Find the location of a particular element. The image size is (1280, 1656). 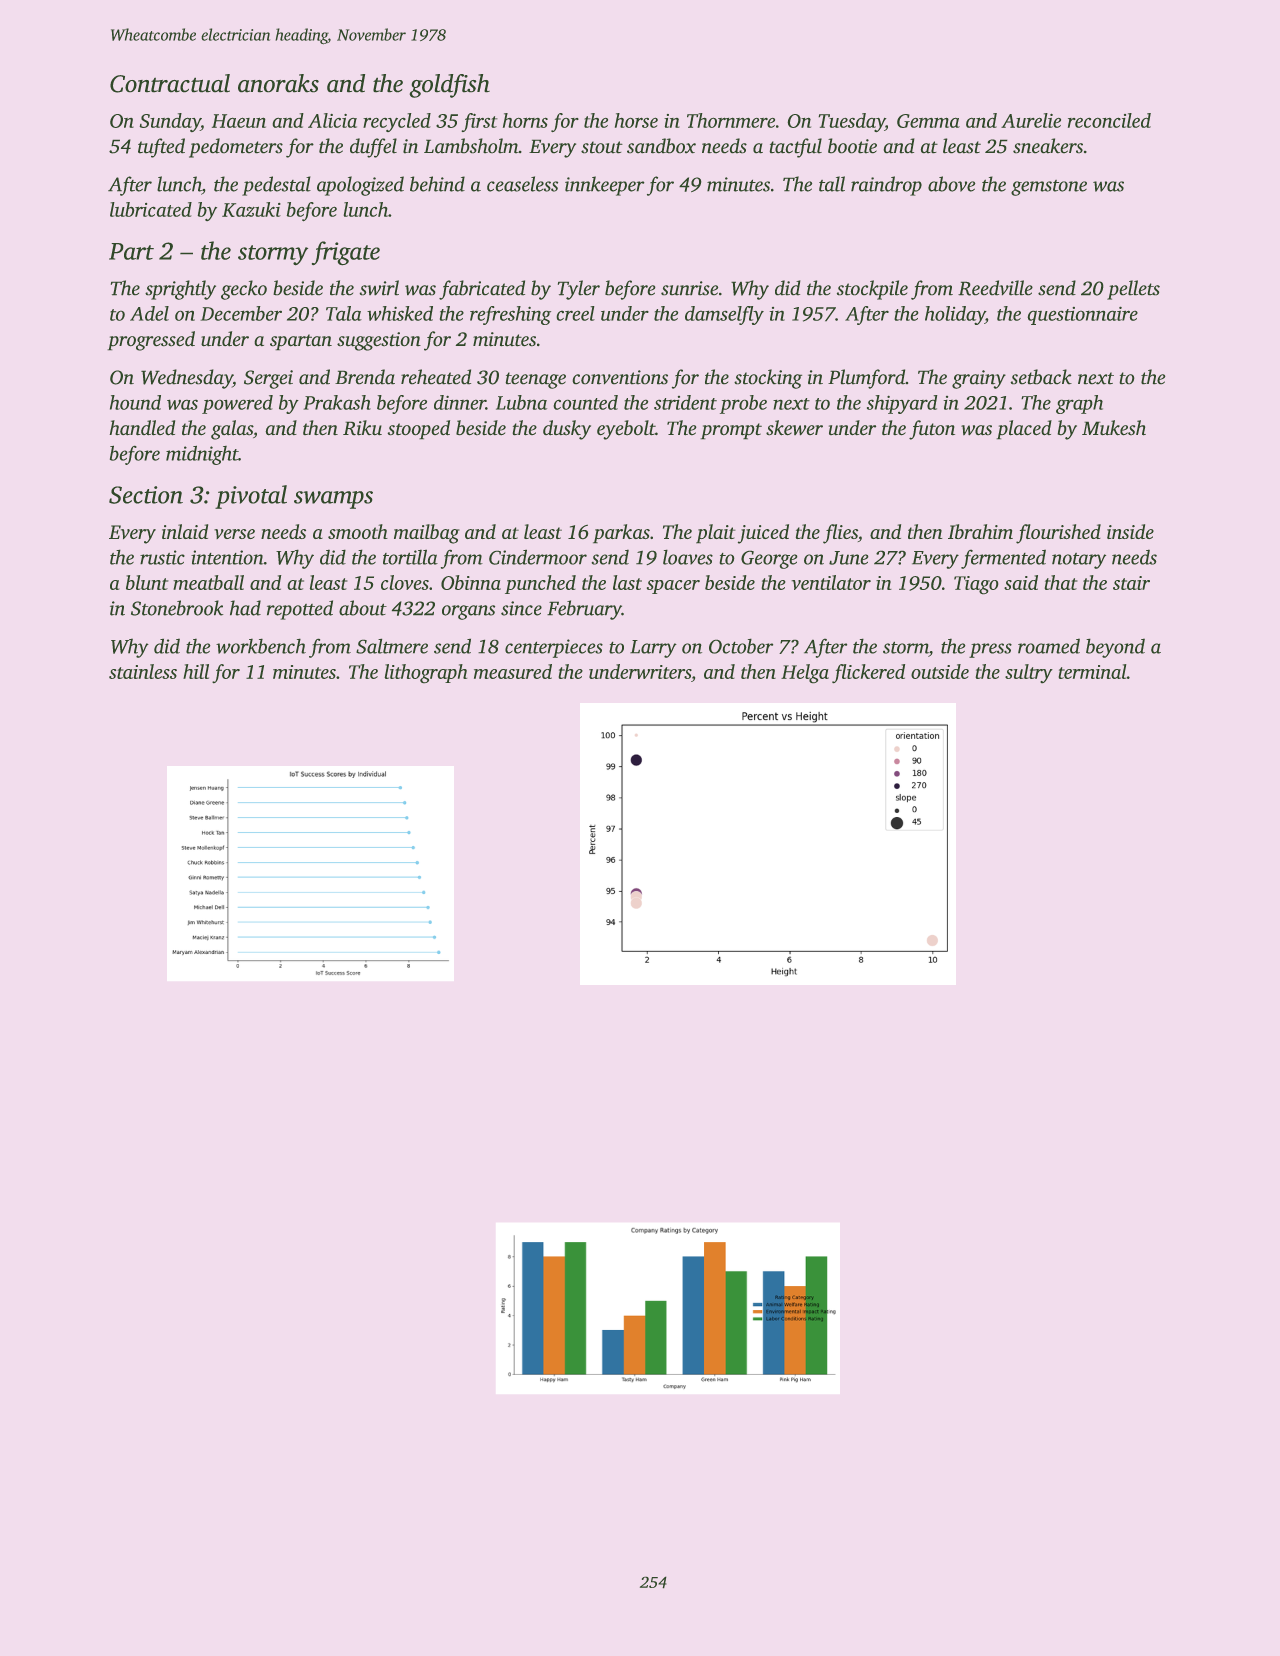

Mukesh is located at coordinates (1114, 428).
